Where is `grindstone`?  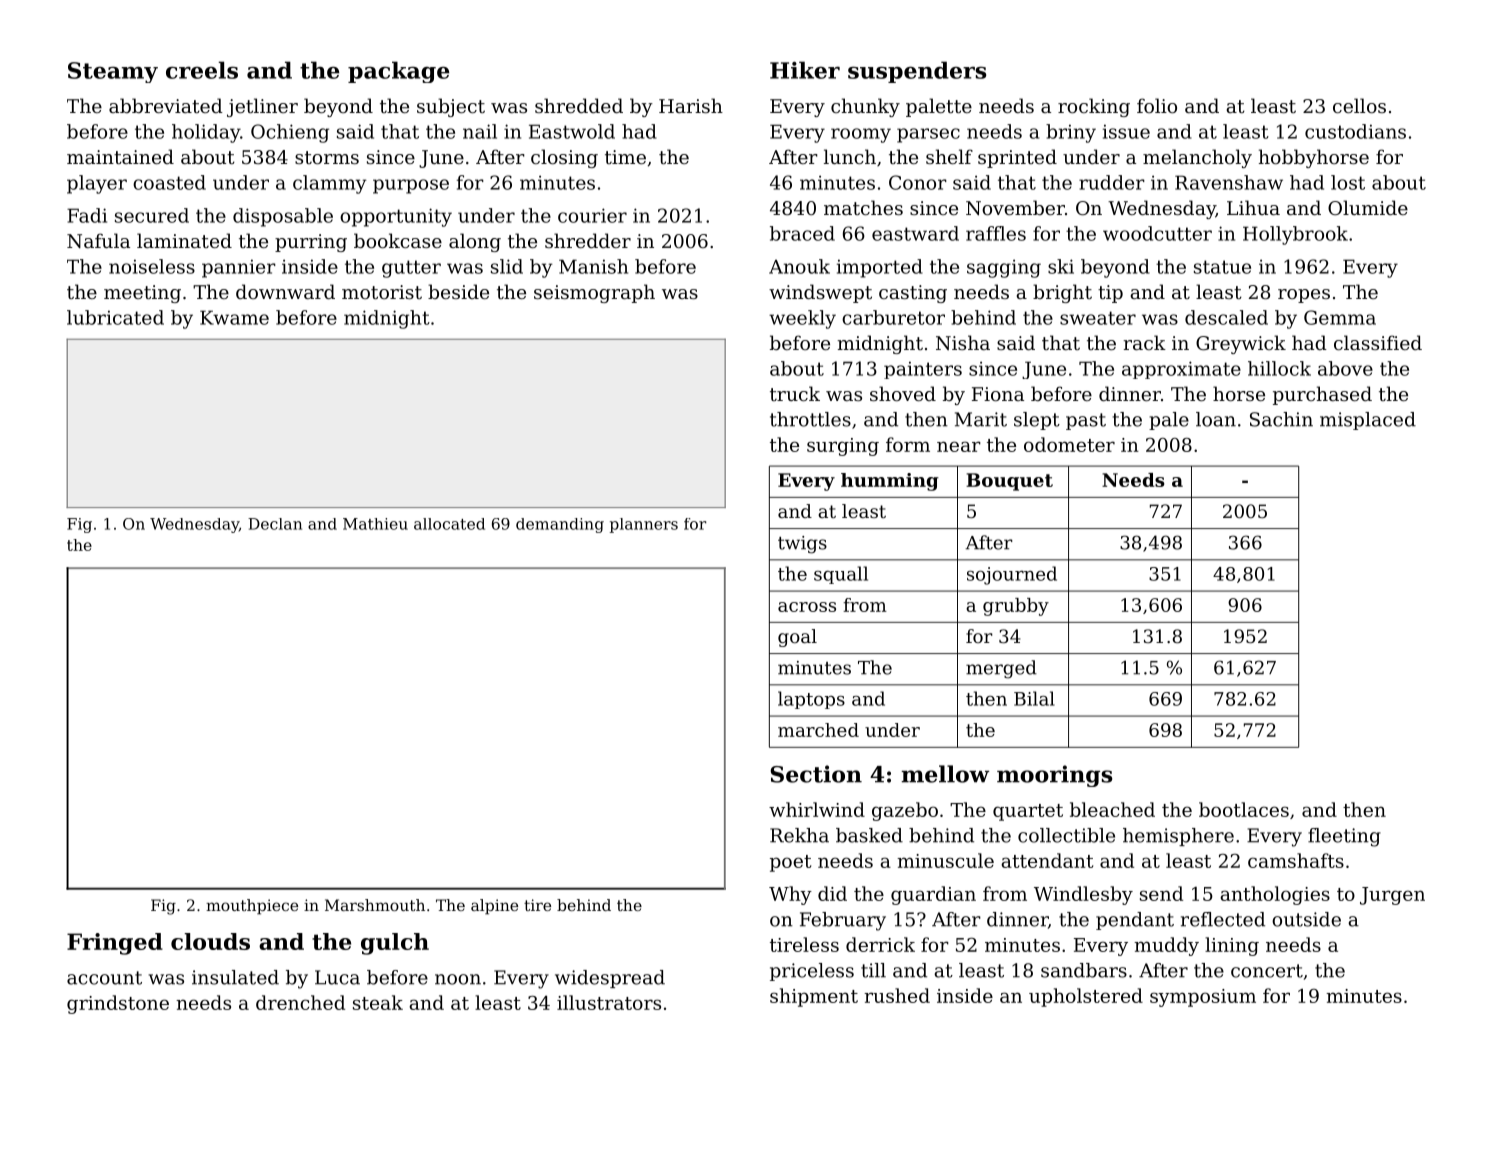 grindstone is located at coordinates (118, 1004).
